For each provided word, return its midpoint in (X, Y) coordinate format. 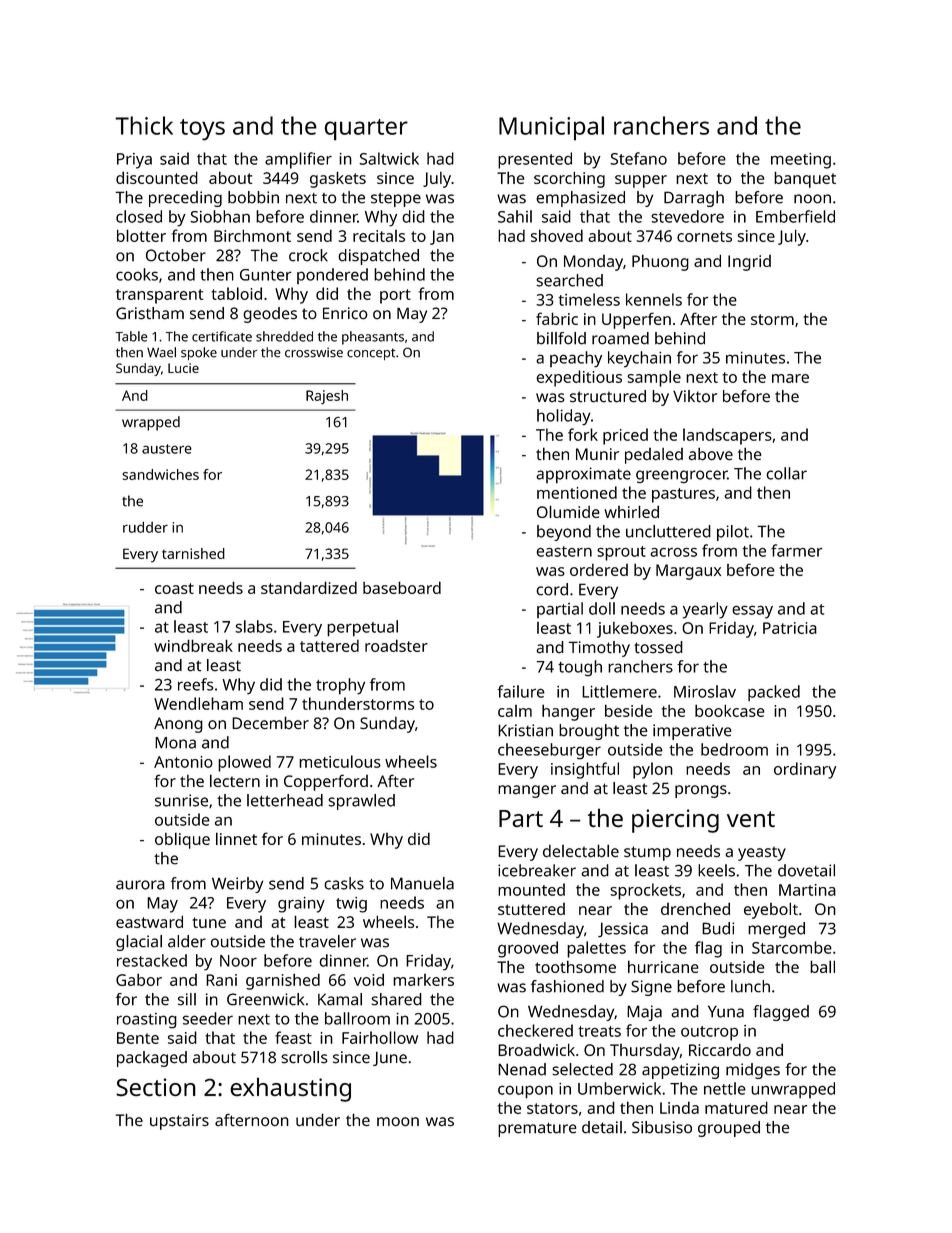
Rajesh (327, 397)
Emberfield (795, 216)
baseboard (402, 587)
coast (174, 588)
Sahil (515, 216)
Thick (144, 125)
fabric (557, 318)
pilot (733, 533)
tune (209, 922)
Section (156, 1087)
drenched (695, 908)
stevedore (687, 216)
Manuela (422, 883)
